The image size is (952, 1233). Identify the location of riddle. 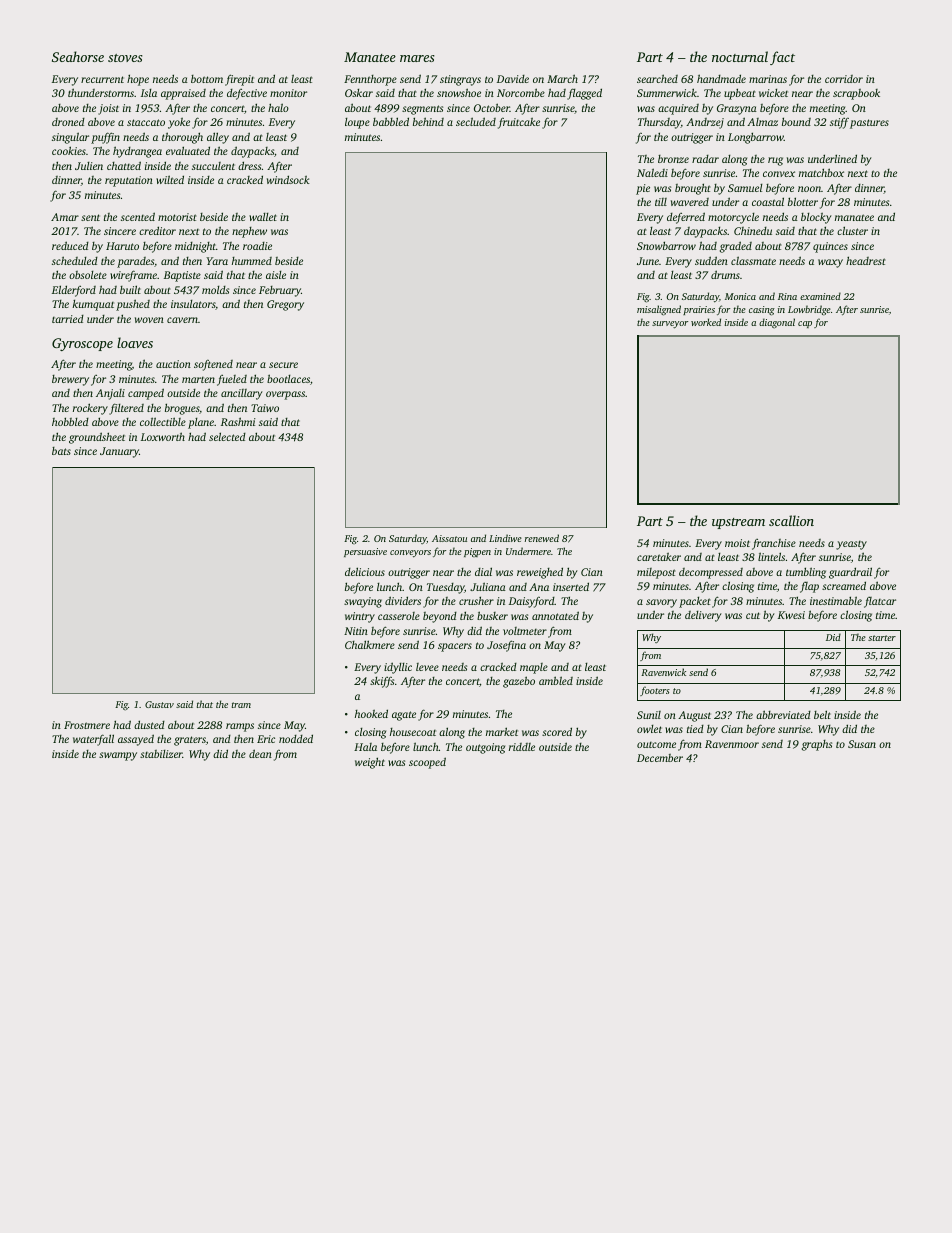
(522, 747).
